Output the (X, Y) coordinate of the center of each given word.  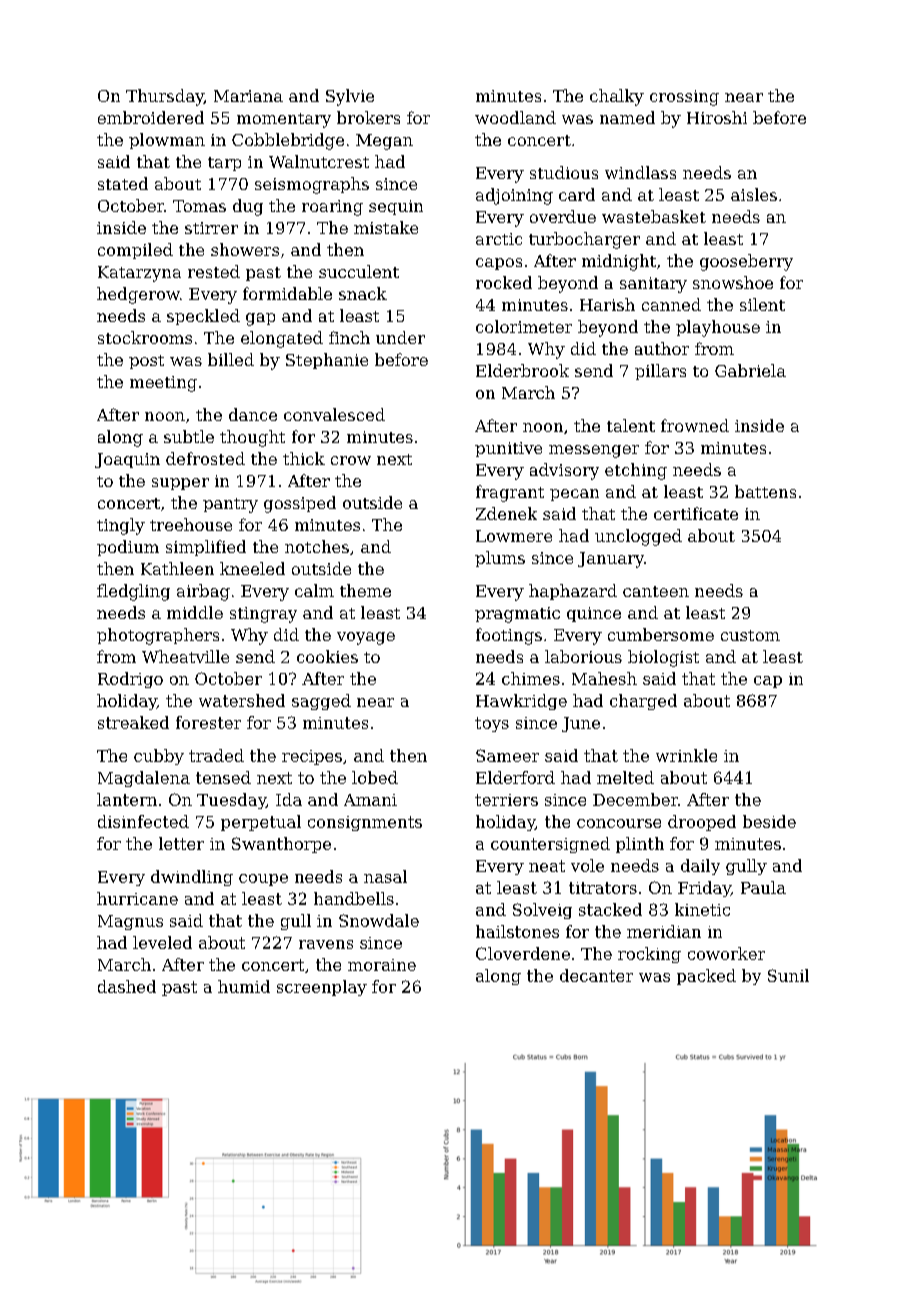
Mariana (248, 96)
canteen (656, 591)
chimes (531, 678)
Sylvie (350, 97)
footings (509, 636)
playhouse (718, 328)
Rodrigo (130, 680)
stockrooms (145, 337)
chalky (617, 97)
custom (750, 635)
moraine (382, 965)
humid (244, 986)
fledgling (133, 592)
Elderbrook (522, 370)
